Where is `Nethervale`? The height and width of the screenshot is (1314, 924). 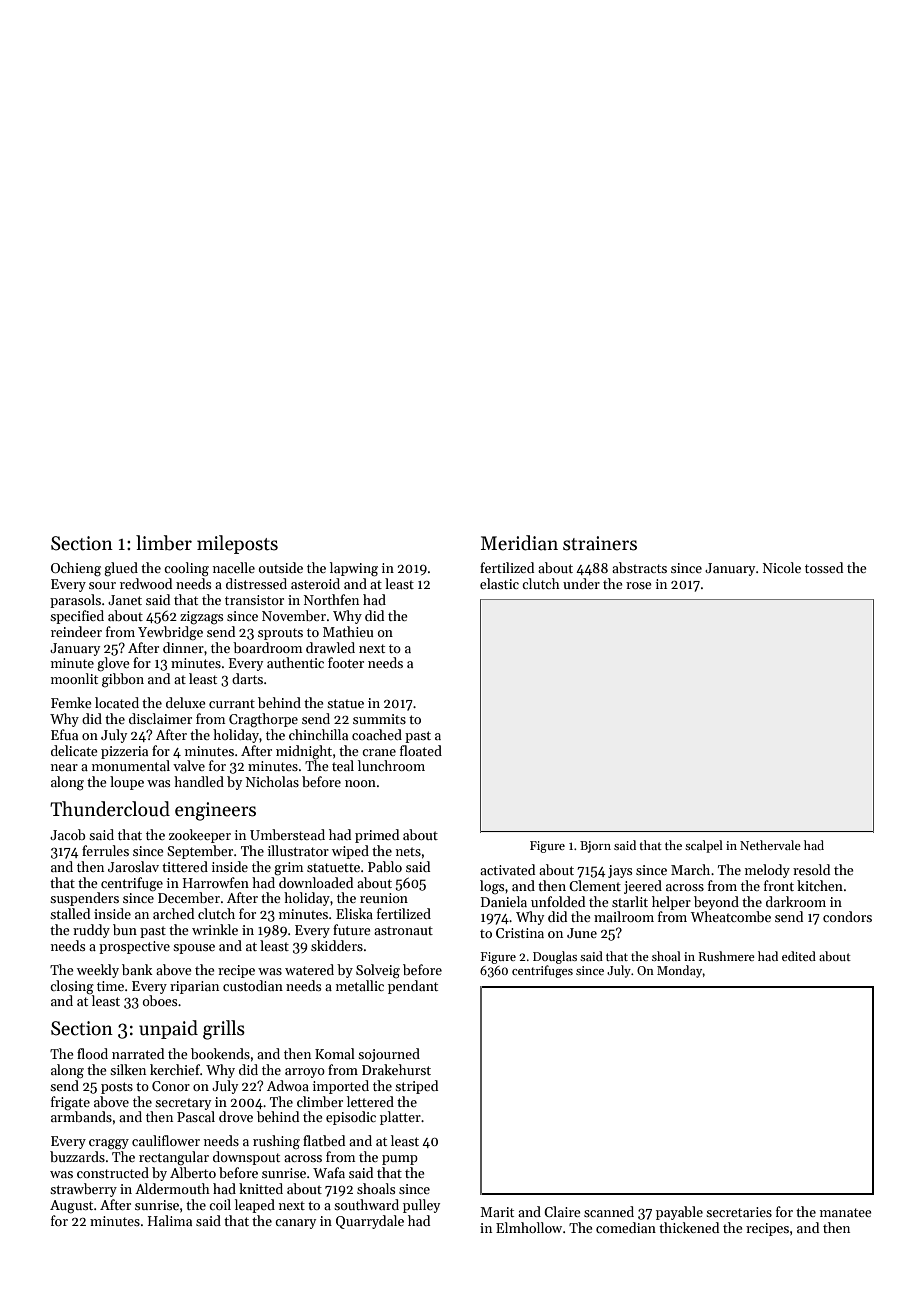
Nethervale is located at coordinates (770, 845).
